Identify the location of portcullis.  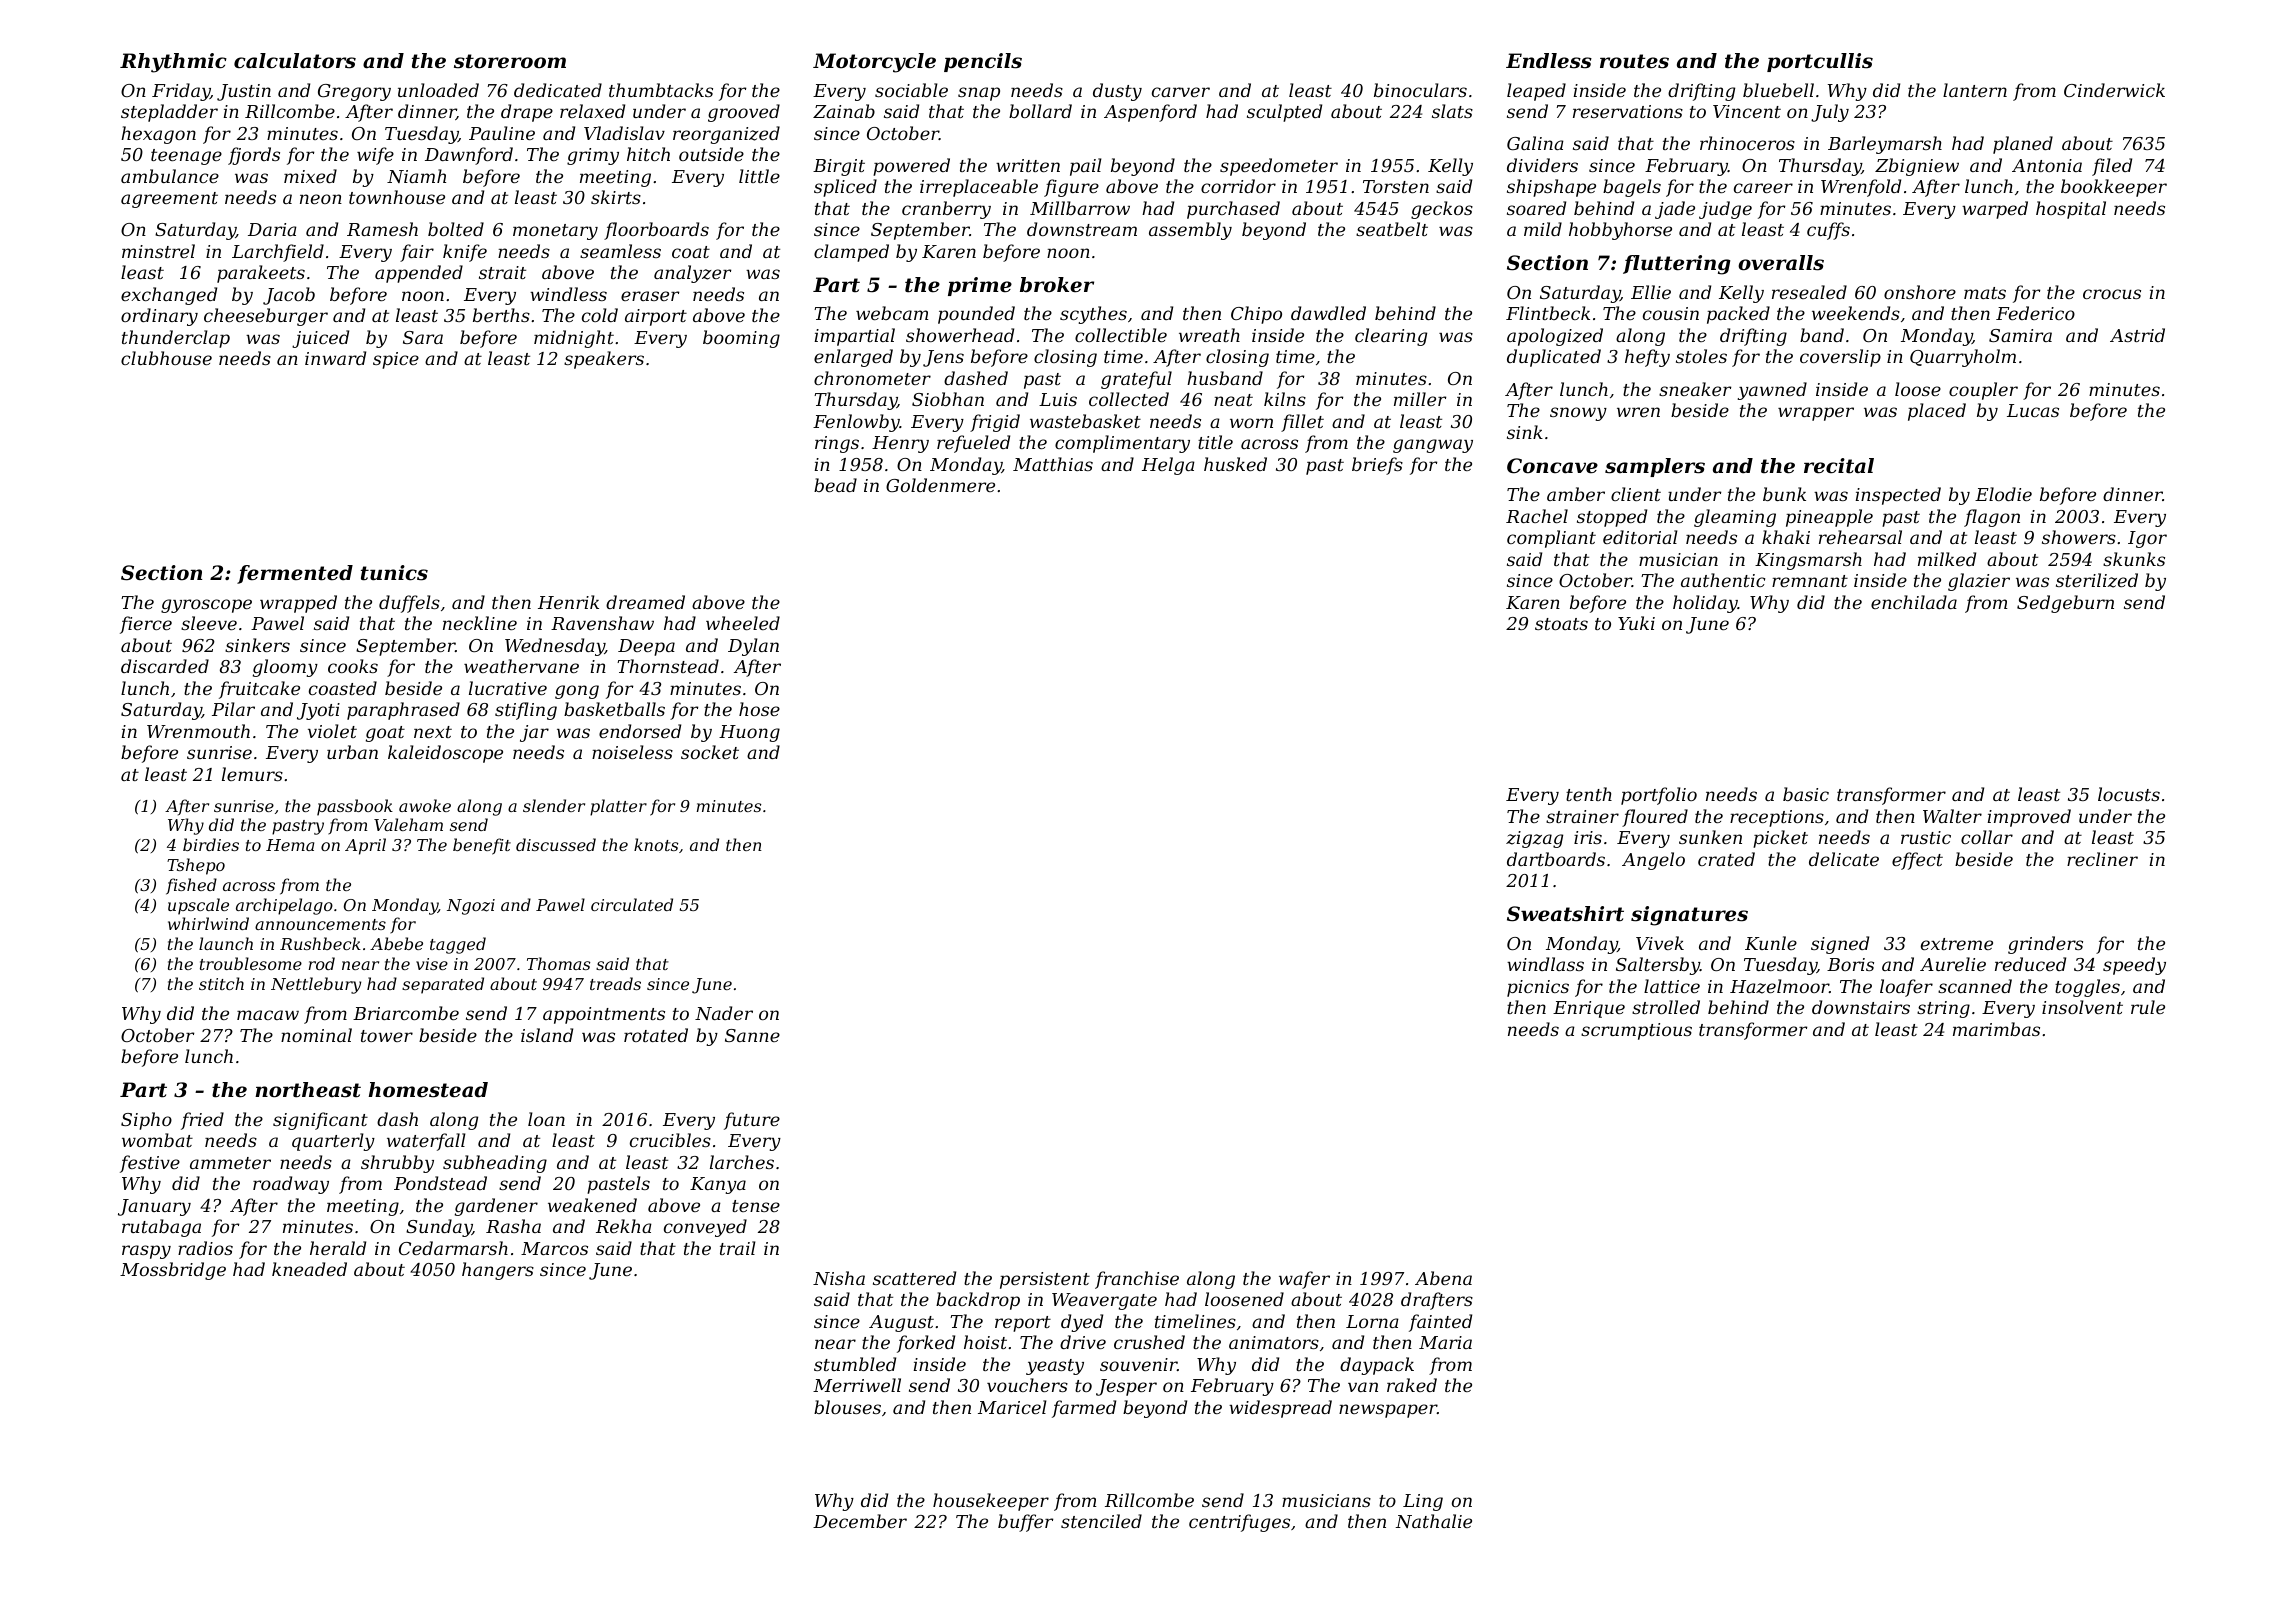
(1820, 62).
